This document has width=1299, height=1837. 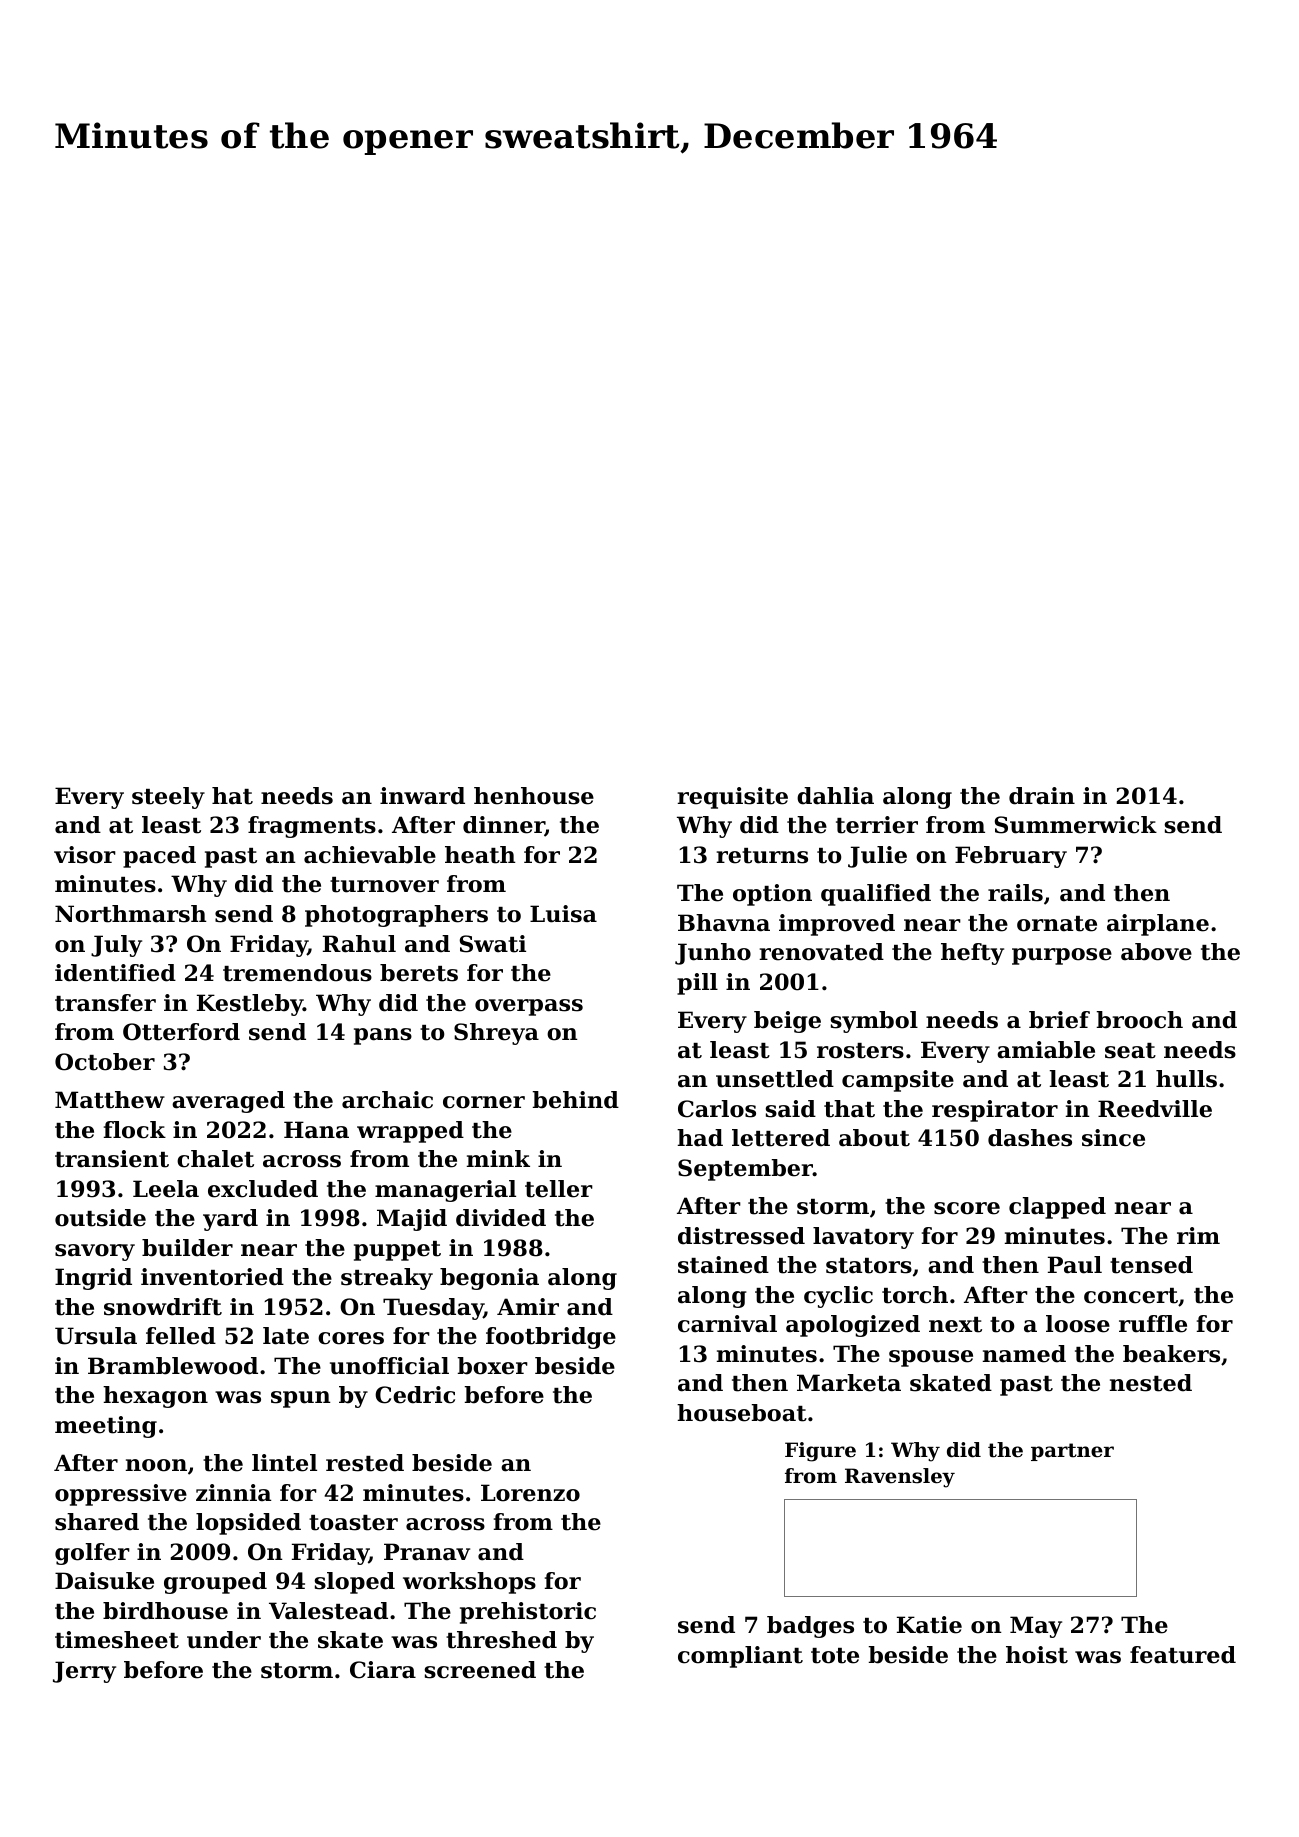 What do you see at coordinates (1076, 825) in the document?
I see `Summerwick` at bounding box center [1076, 825].
